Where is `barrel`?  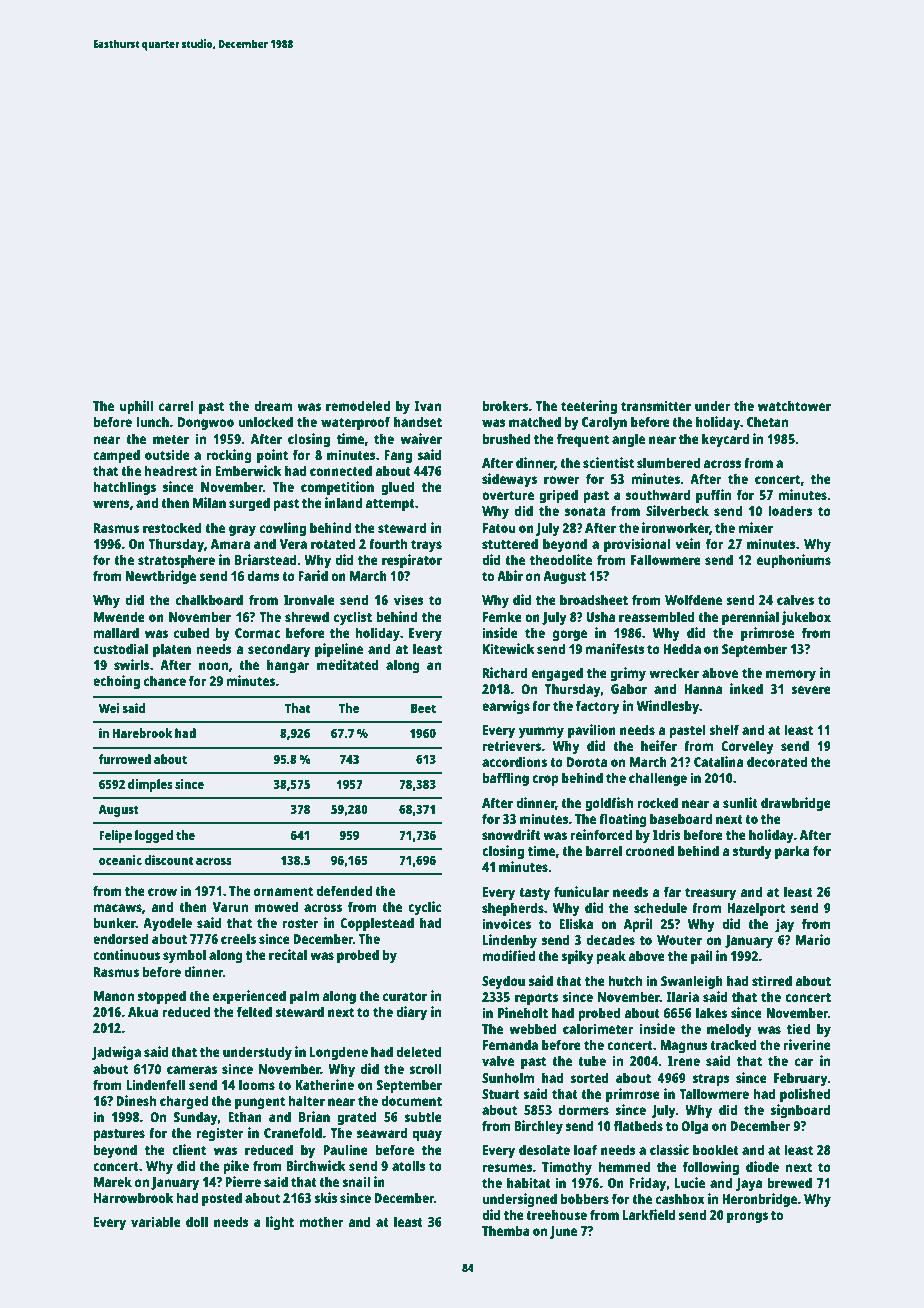 barrel is located at coordinates (604, 850).
